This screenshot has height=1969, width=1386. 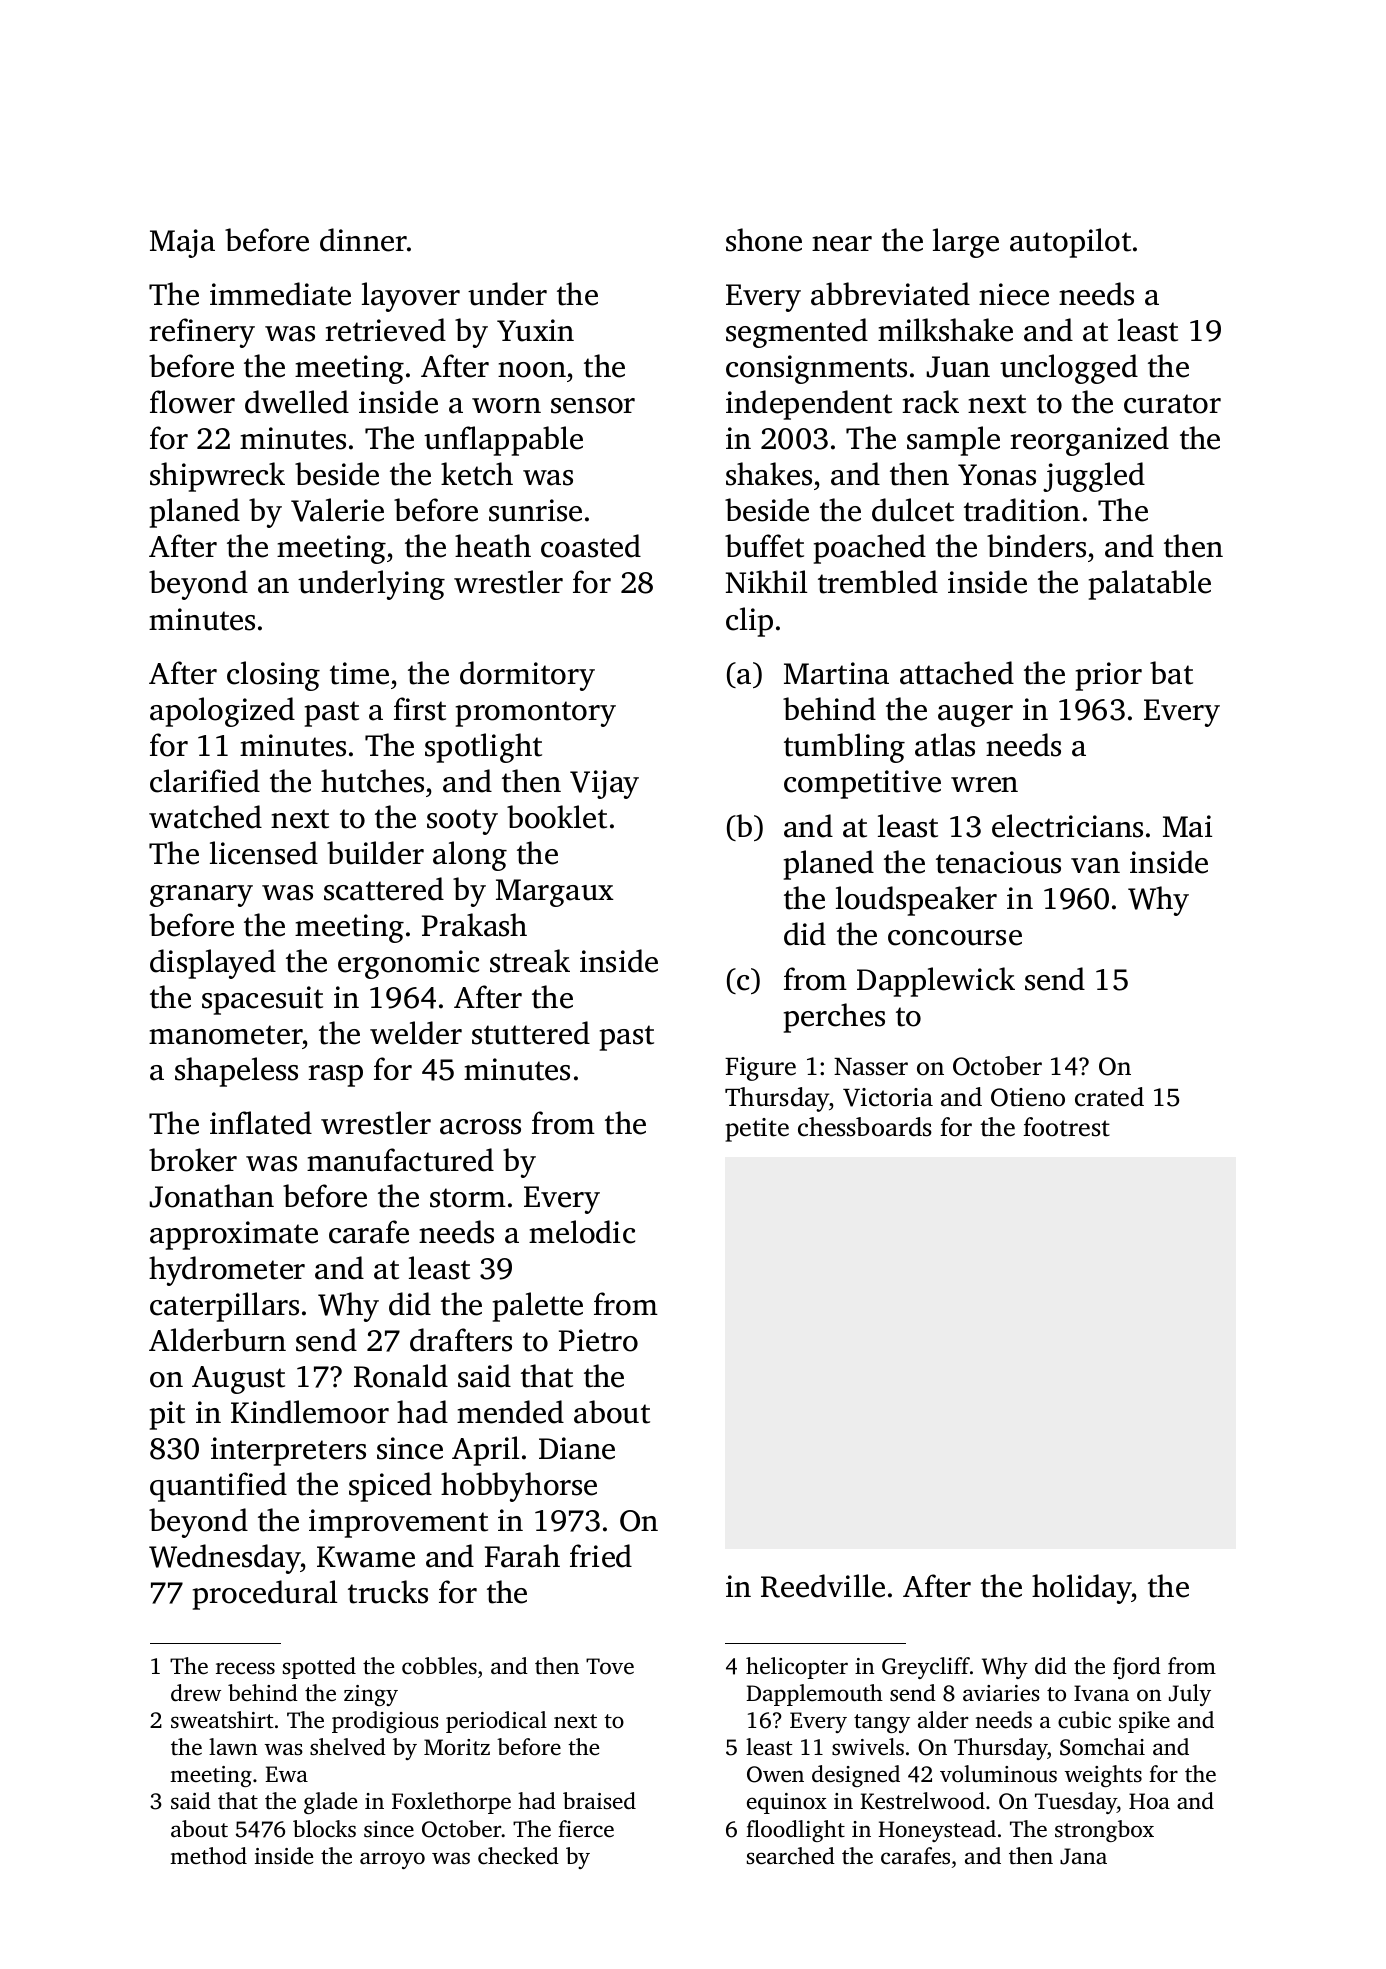 I want to click on shapeless, so click(x=236, y=1072).
